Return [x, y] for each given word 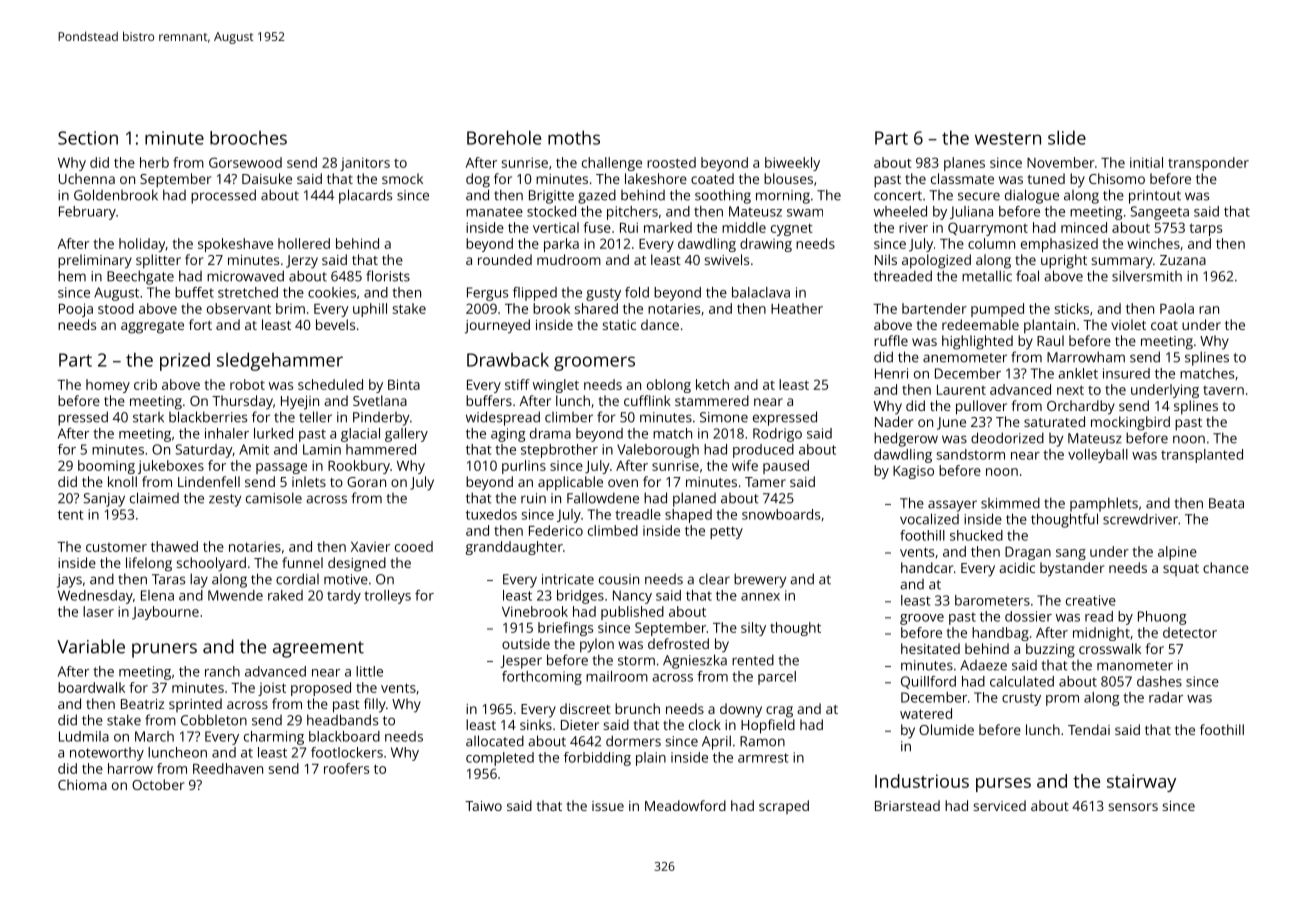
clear [714, 579]
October [158, 784]
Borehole [504, 137]
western [1008, 138]
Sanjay [104, 500]
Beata [1226, 503]
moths [574, 137]
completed [500, 759]
